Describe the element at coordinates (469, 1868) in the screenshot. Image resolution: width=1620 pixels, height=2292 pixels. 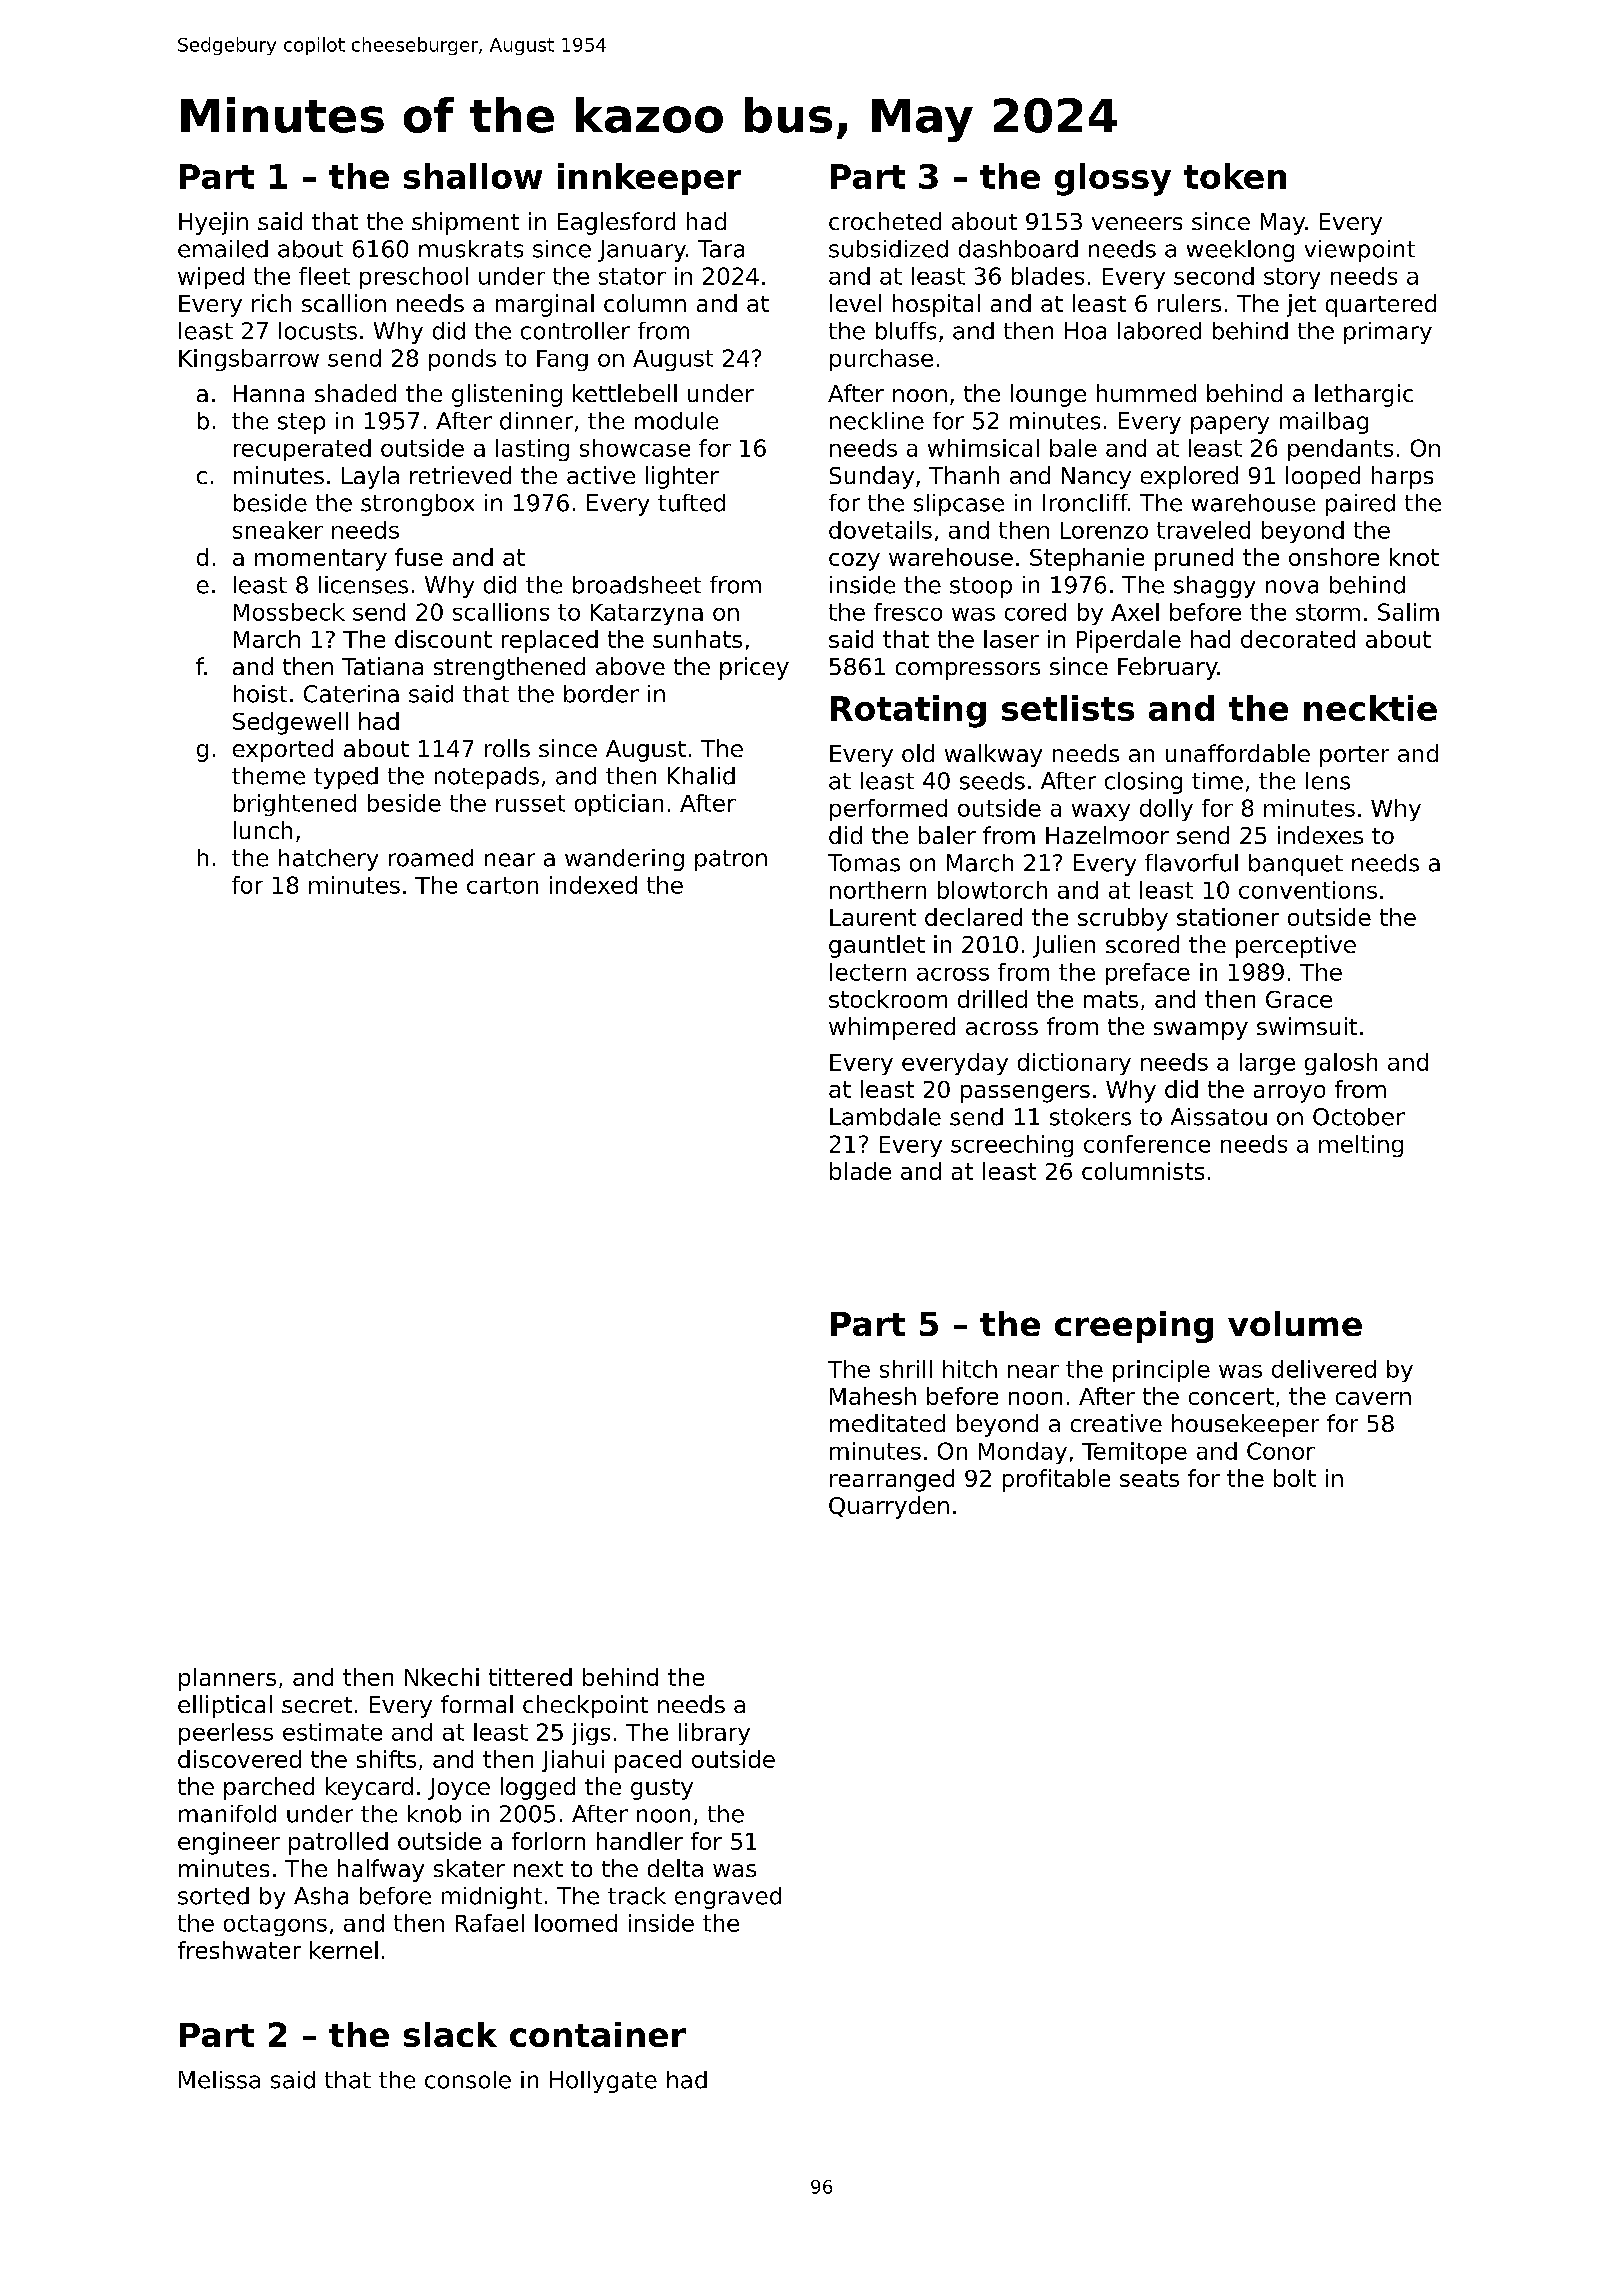
I see `skater` at that location.
